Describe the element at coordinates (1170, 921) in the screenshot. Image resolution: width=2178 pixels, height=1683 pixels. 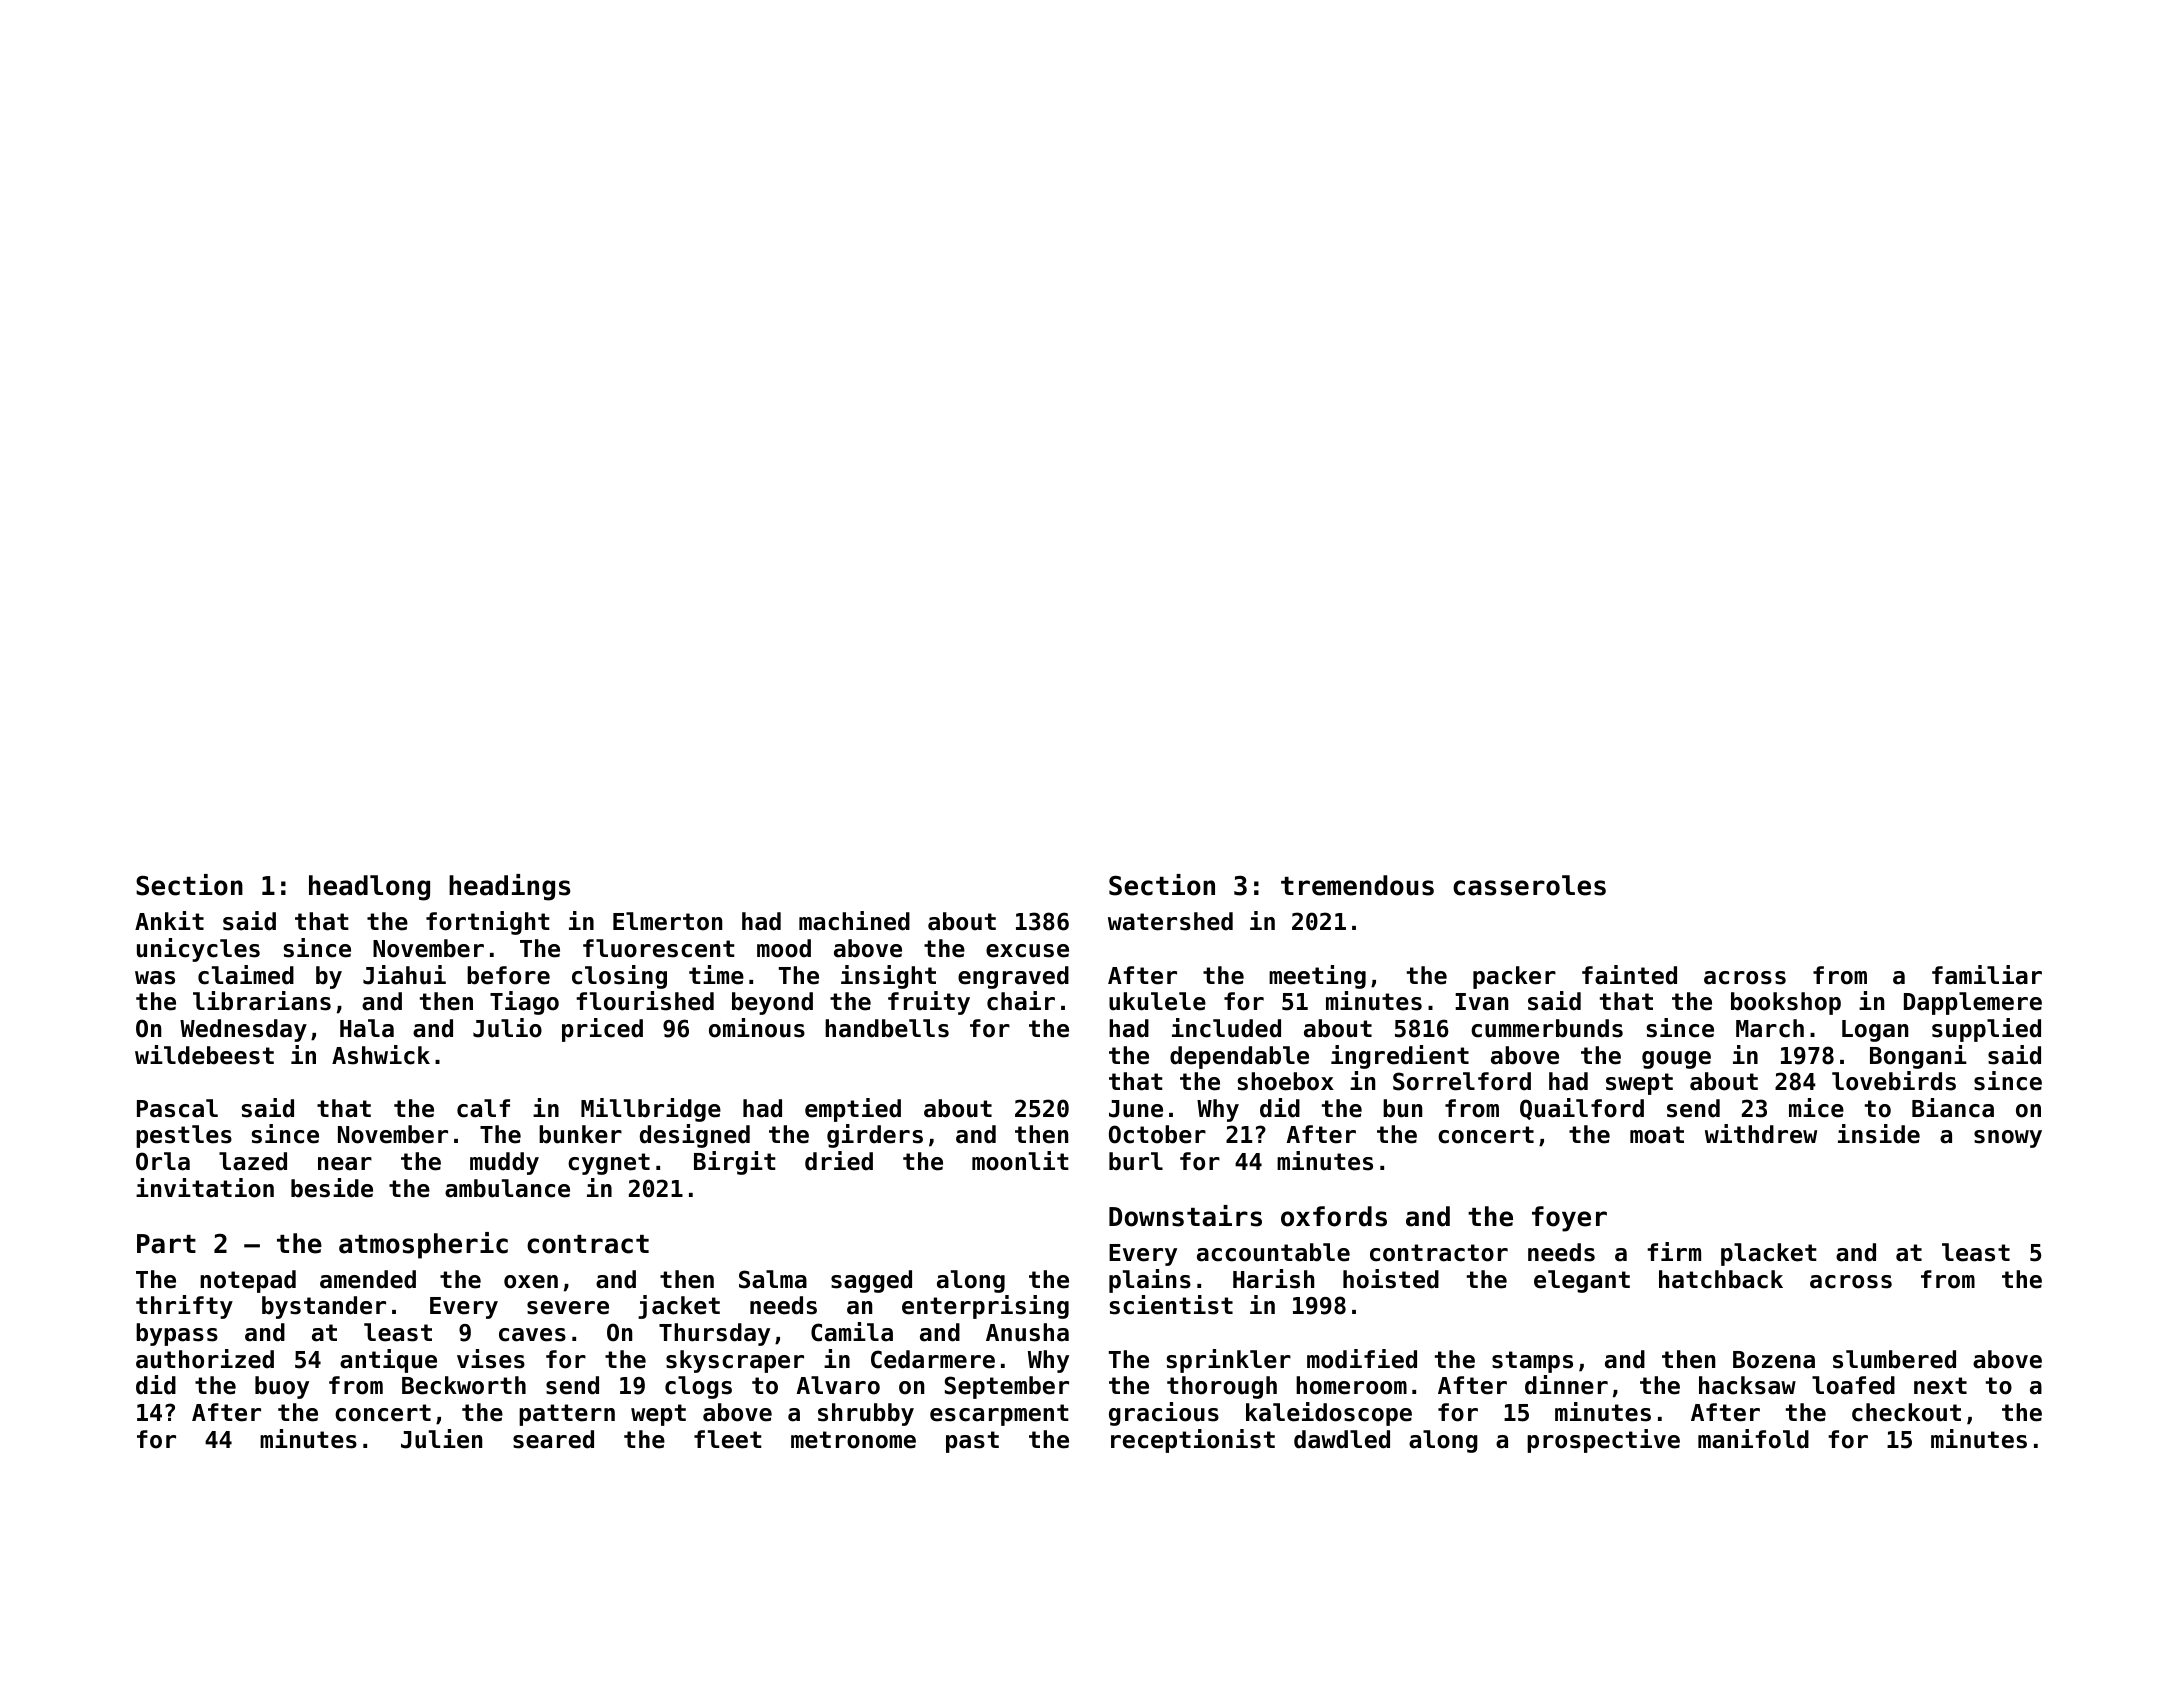
I see `watershed` at that location.
